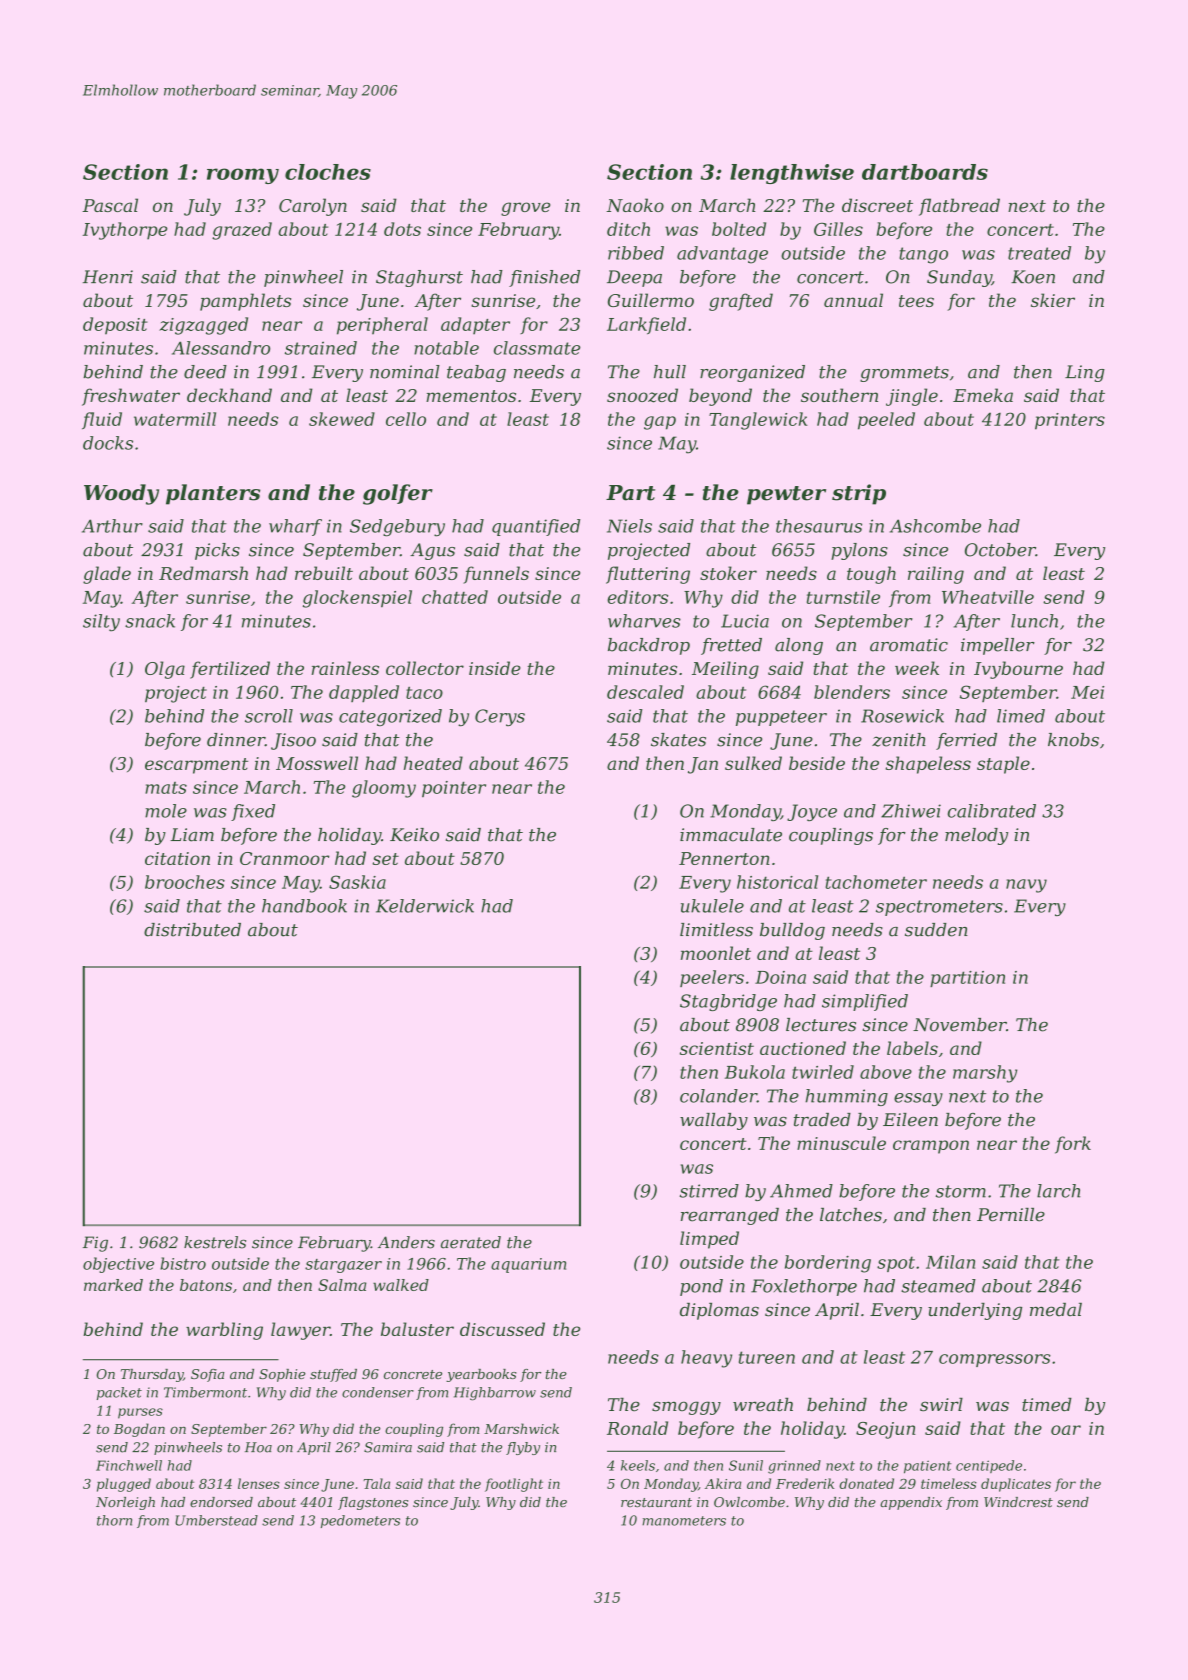 This screenshot has height=1680, width=1188. What do you see at coordinates (1073, 740) in the screenshot?
I see `knobs` at bounding box center [1073, 740].
